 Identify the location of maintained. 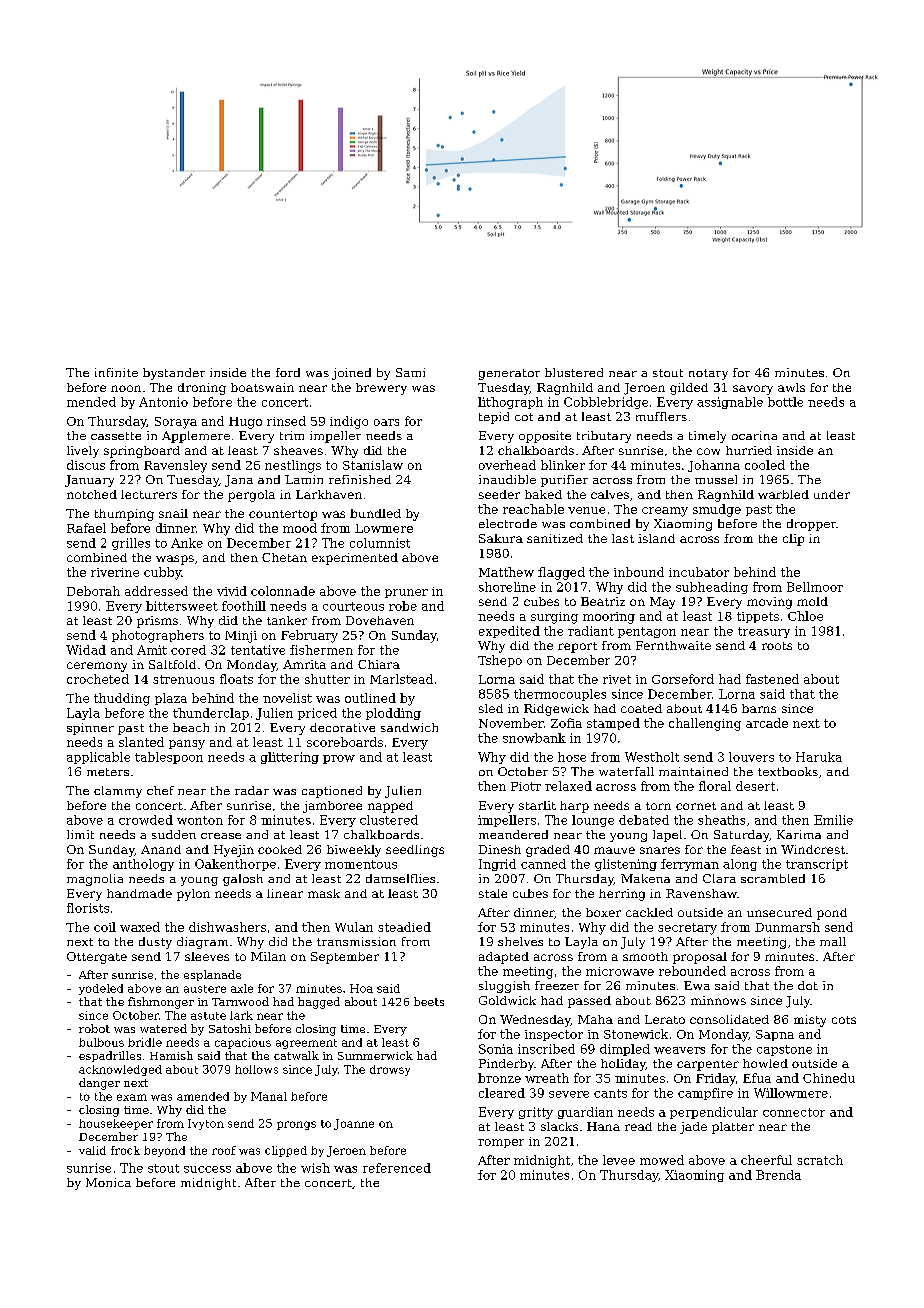
(693, 771).
